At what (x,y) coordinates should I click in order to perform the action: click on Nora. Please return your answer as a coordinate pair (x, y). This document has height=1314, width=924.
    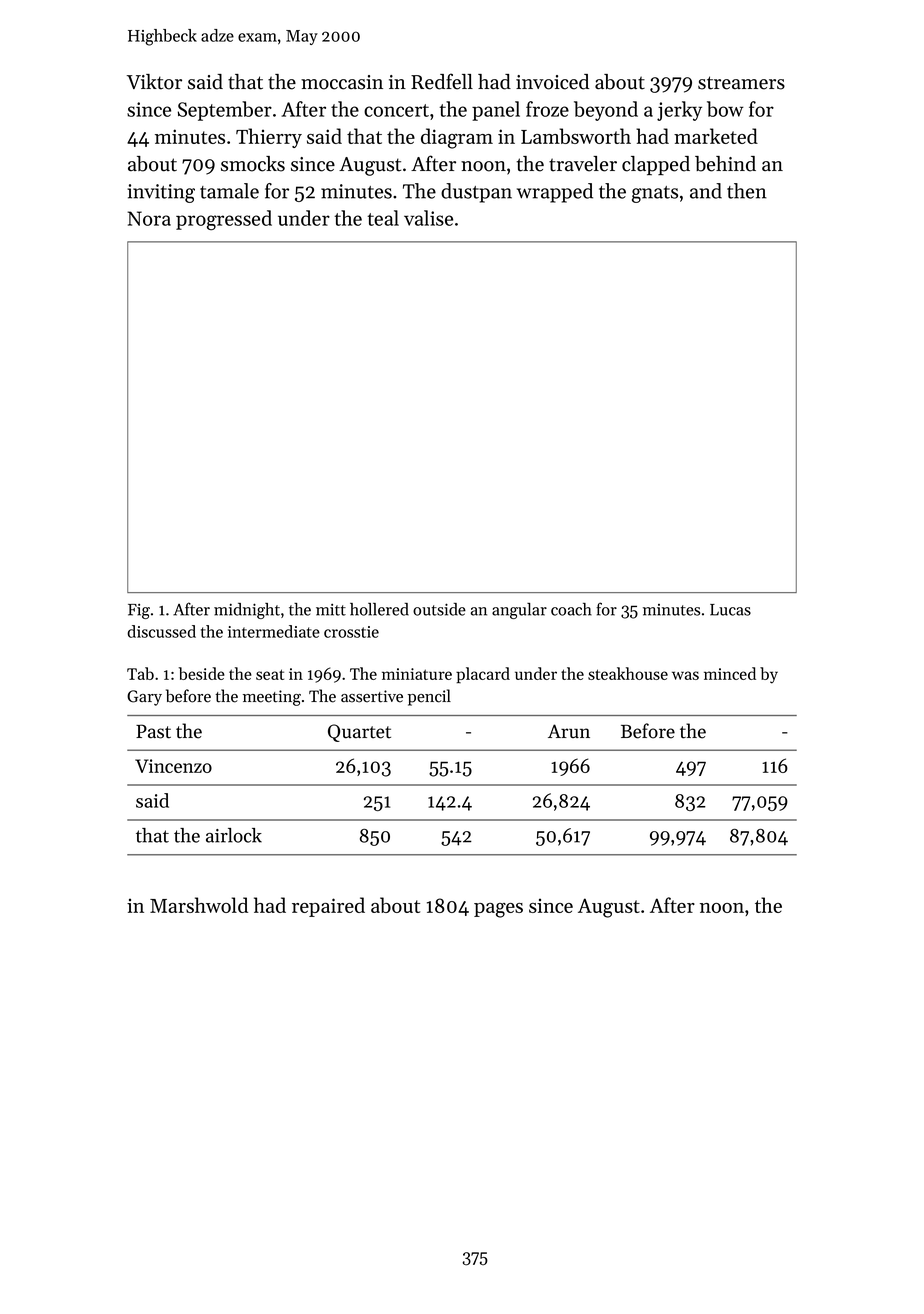
    Looking at the image, I should click on (149, 218).
